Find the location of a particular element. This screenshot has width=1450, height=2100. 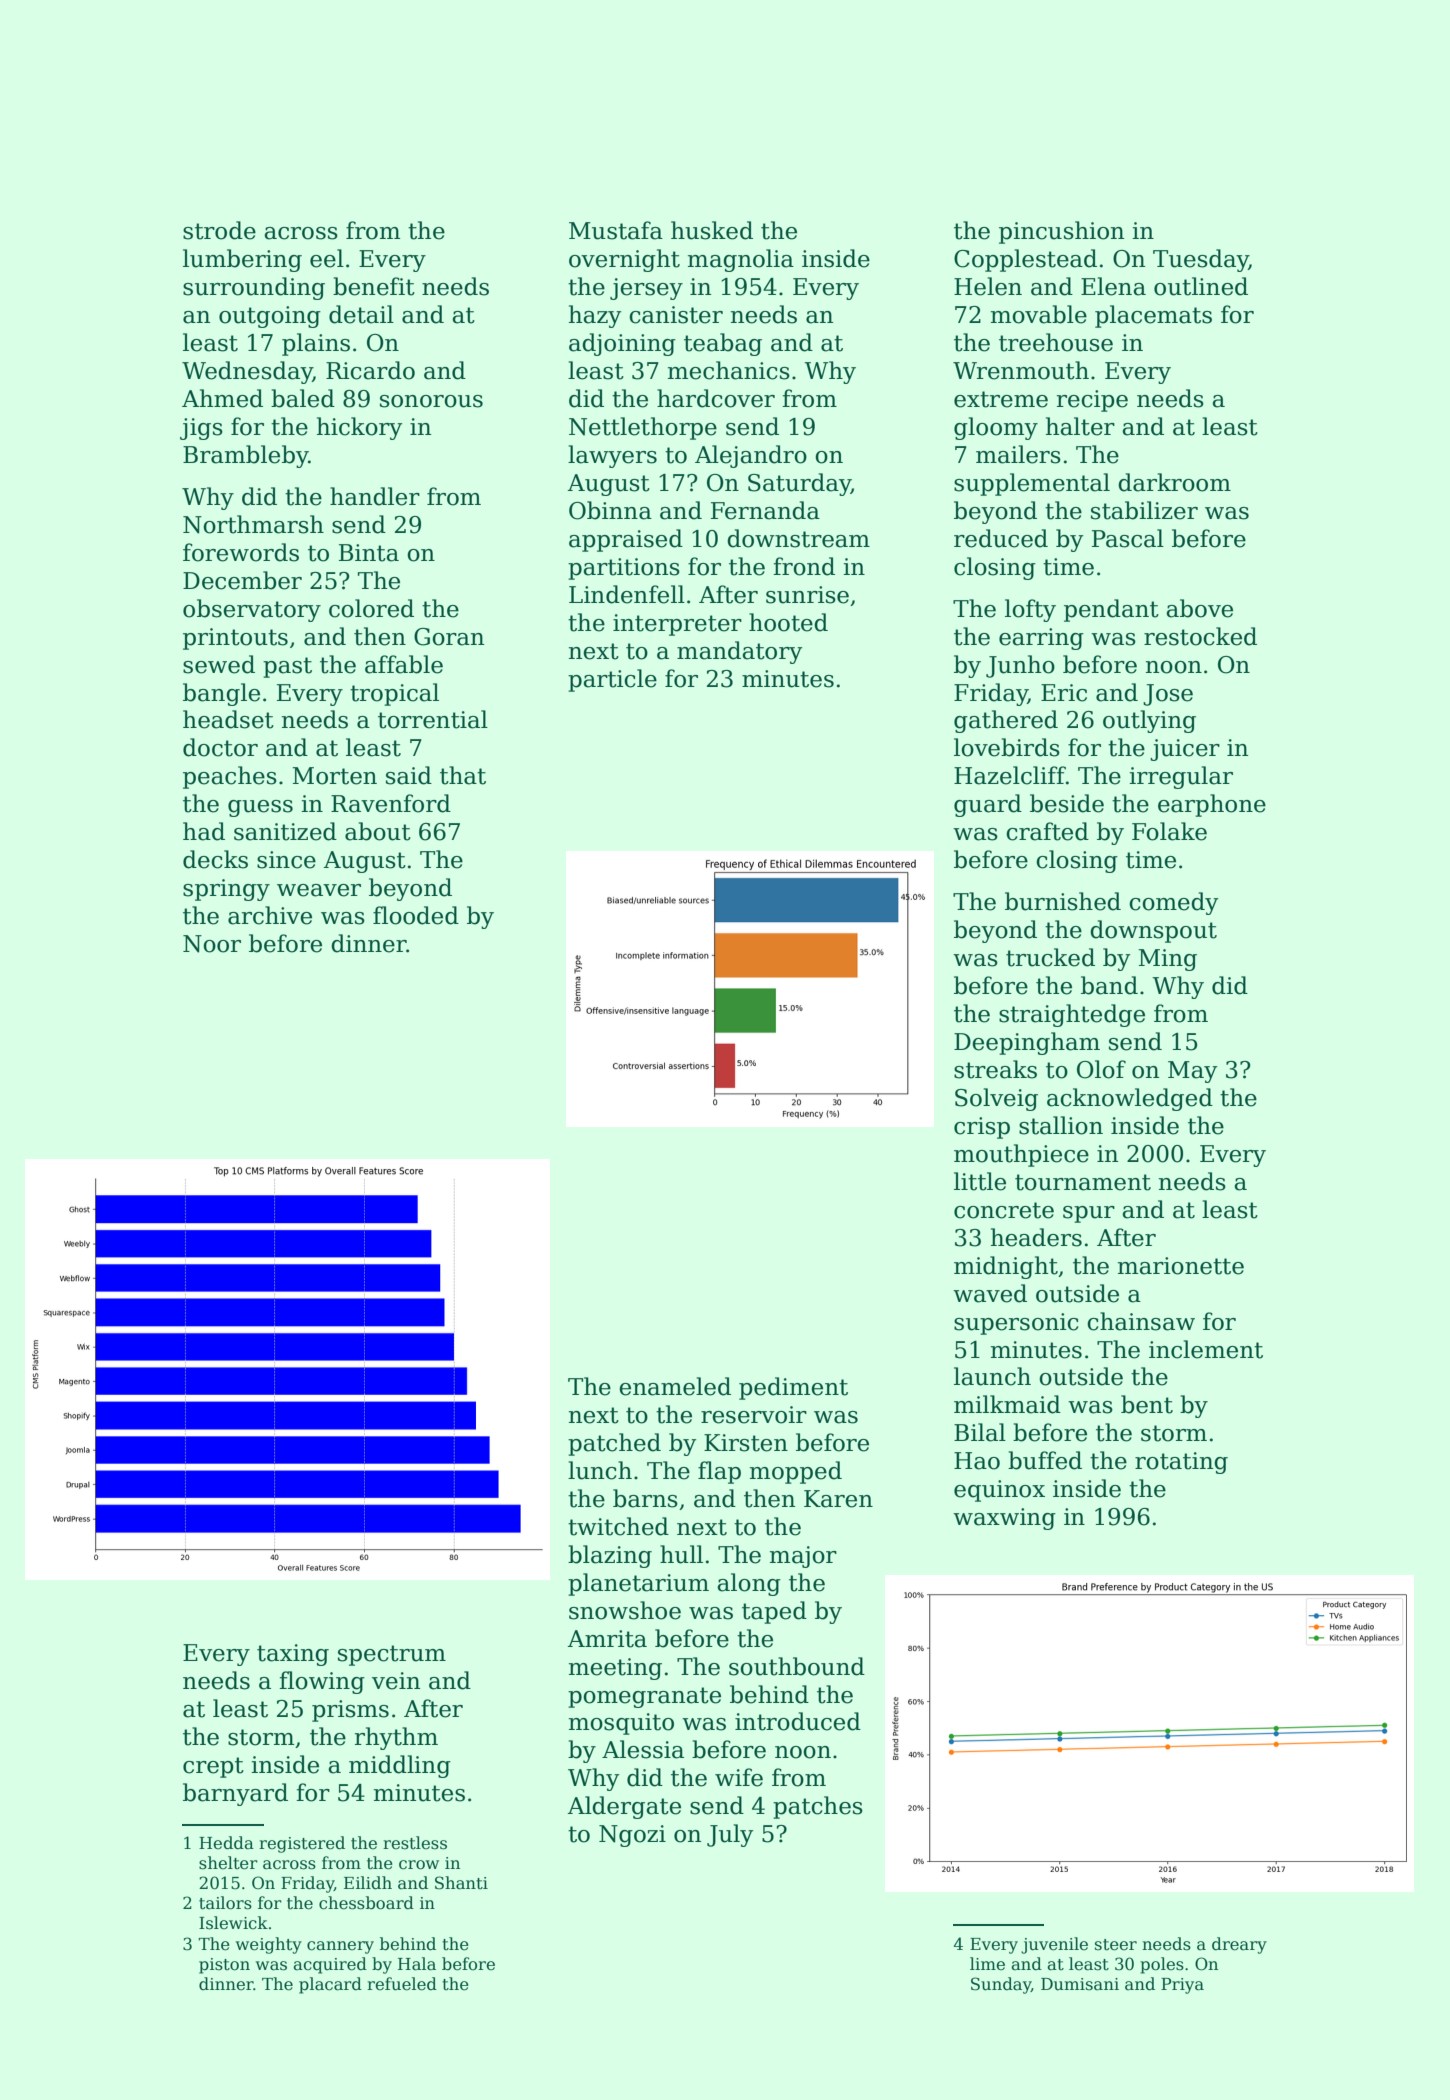

pincushion is located at coordinates (1061, 232).
